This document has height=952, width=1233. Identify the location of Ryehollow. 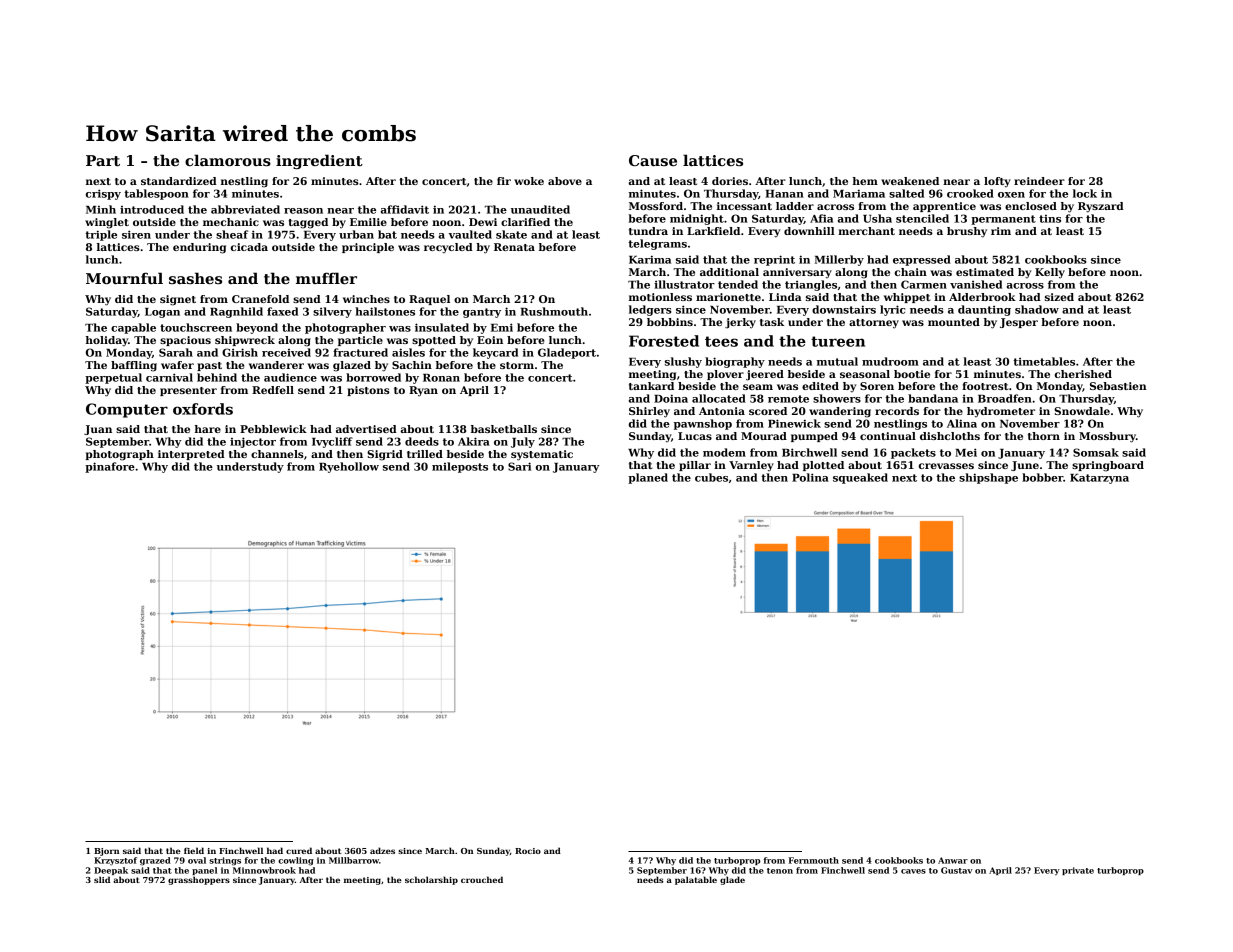
(349, 467).
